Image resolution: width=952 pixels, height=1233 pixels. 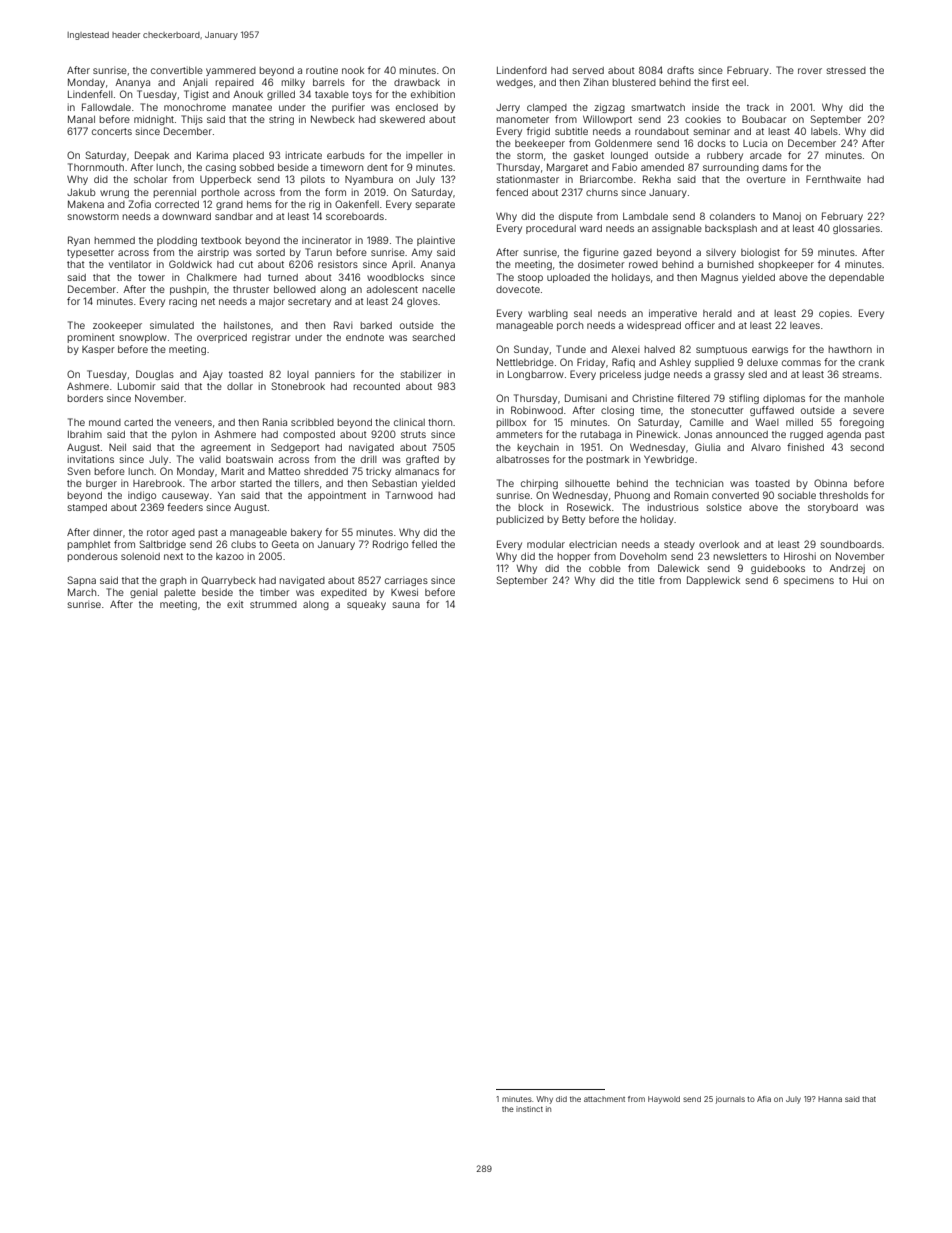 I want to click on Makena, so click(x=86, y=204).
